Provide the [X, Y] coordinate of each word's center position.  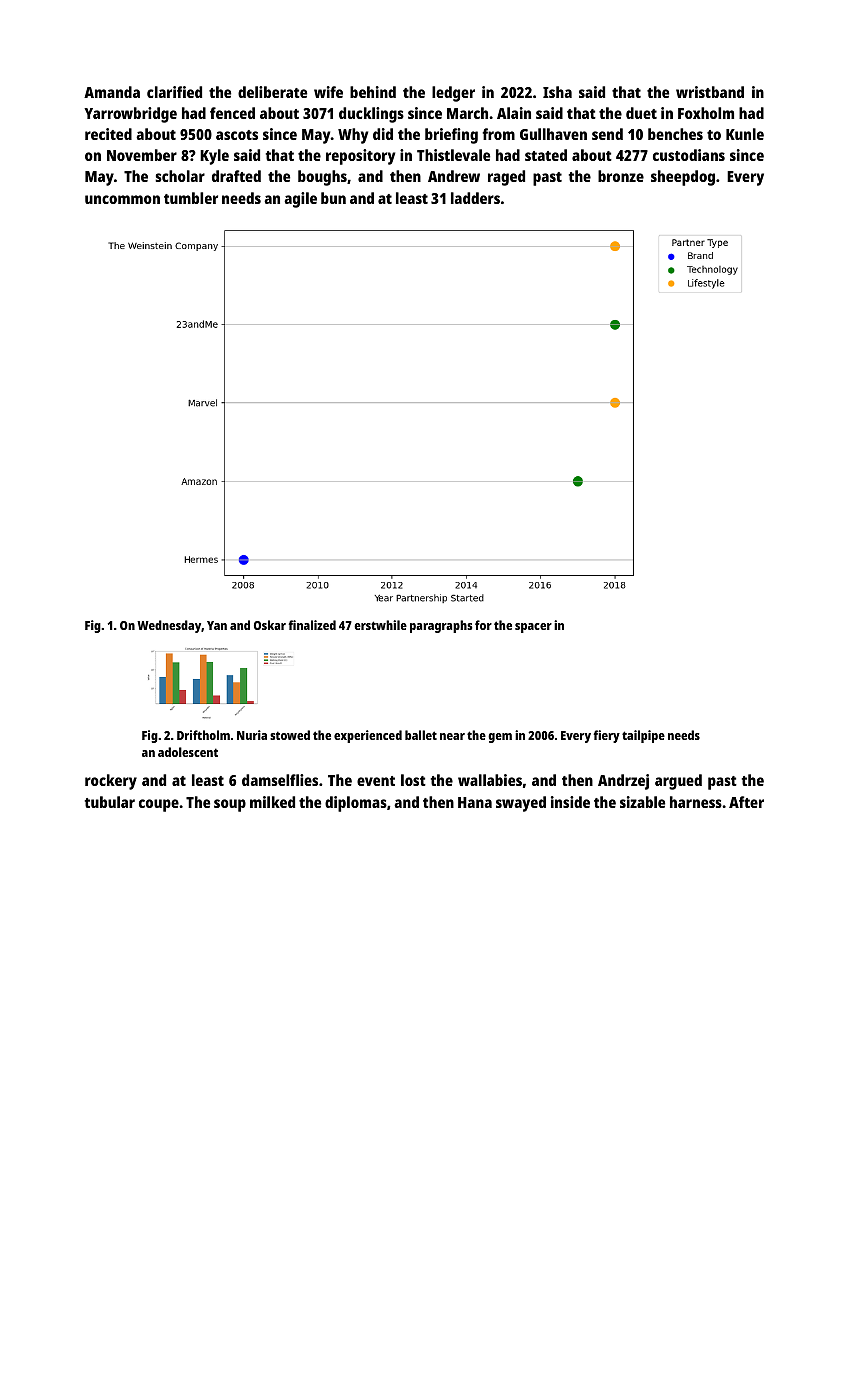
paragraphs [441, 626]
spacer [533, 628]
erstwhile [380, 625]
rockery [111, 782]
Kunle [745, 134]
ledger [453, 94]
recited [108, 134]
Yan [217, 625]
